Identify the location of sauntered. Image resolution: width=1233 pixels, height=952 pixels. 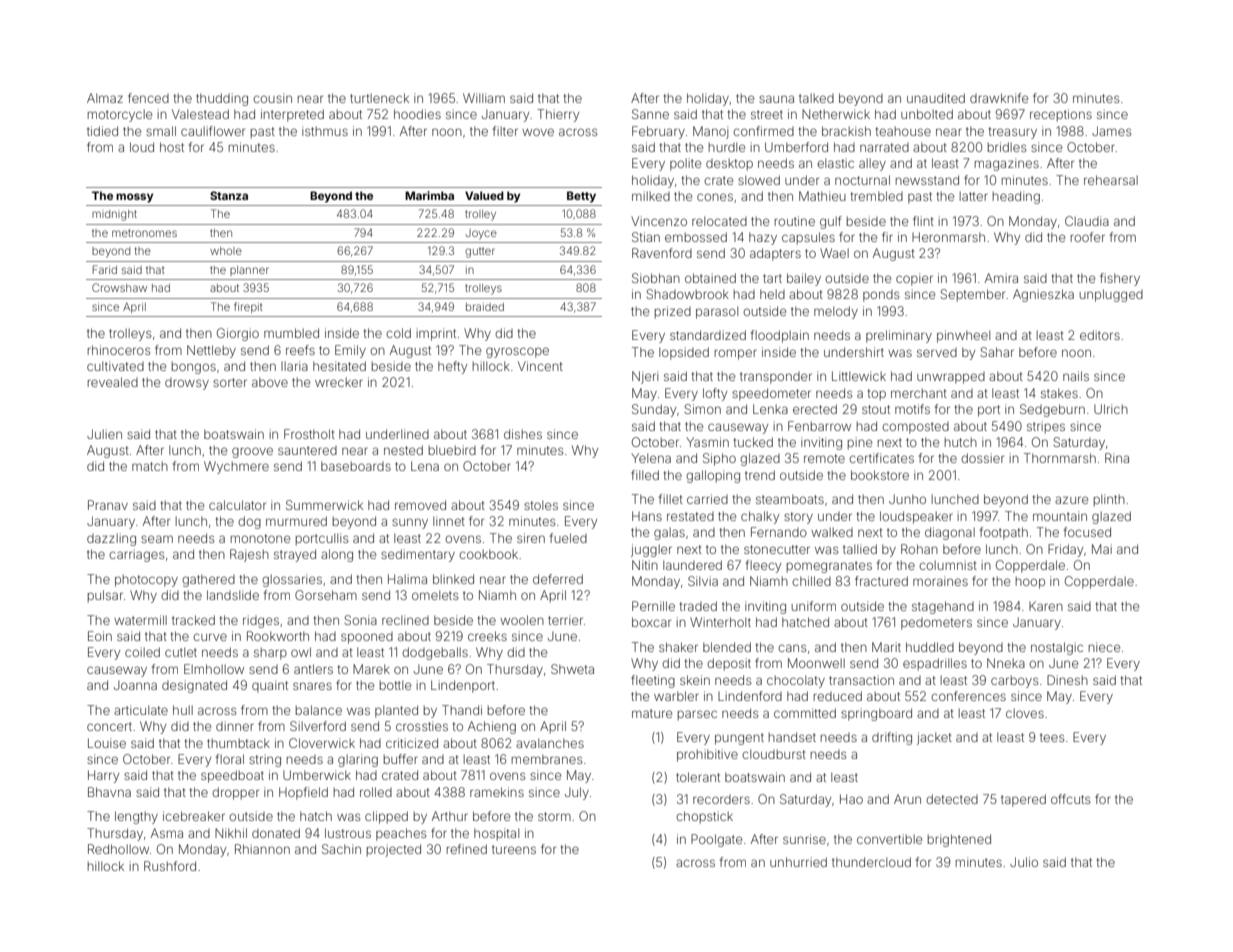
(307, 450).
